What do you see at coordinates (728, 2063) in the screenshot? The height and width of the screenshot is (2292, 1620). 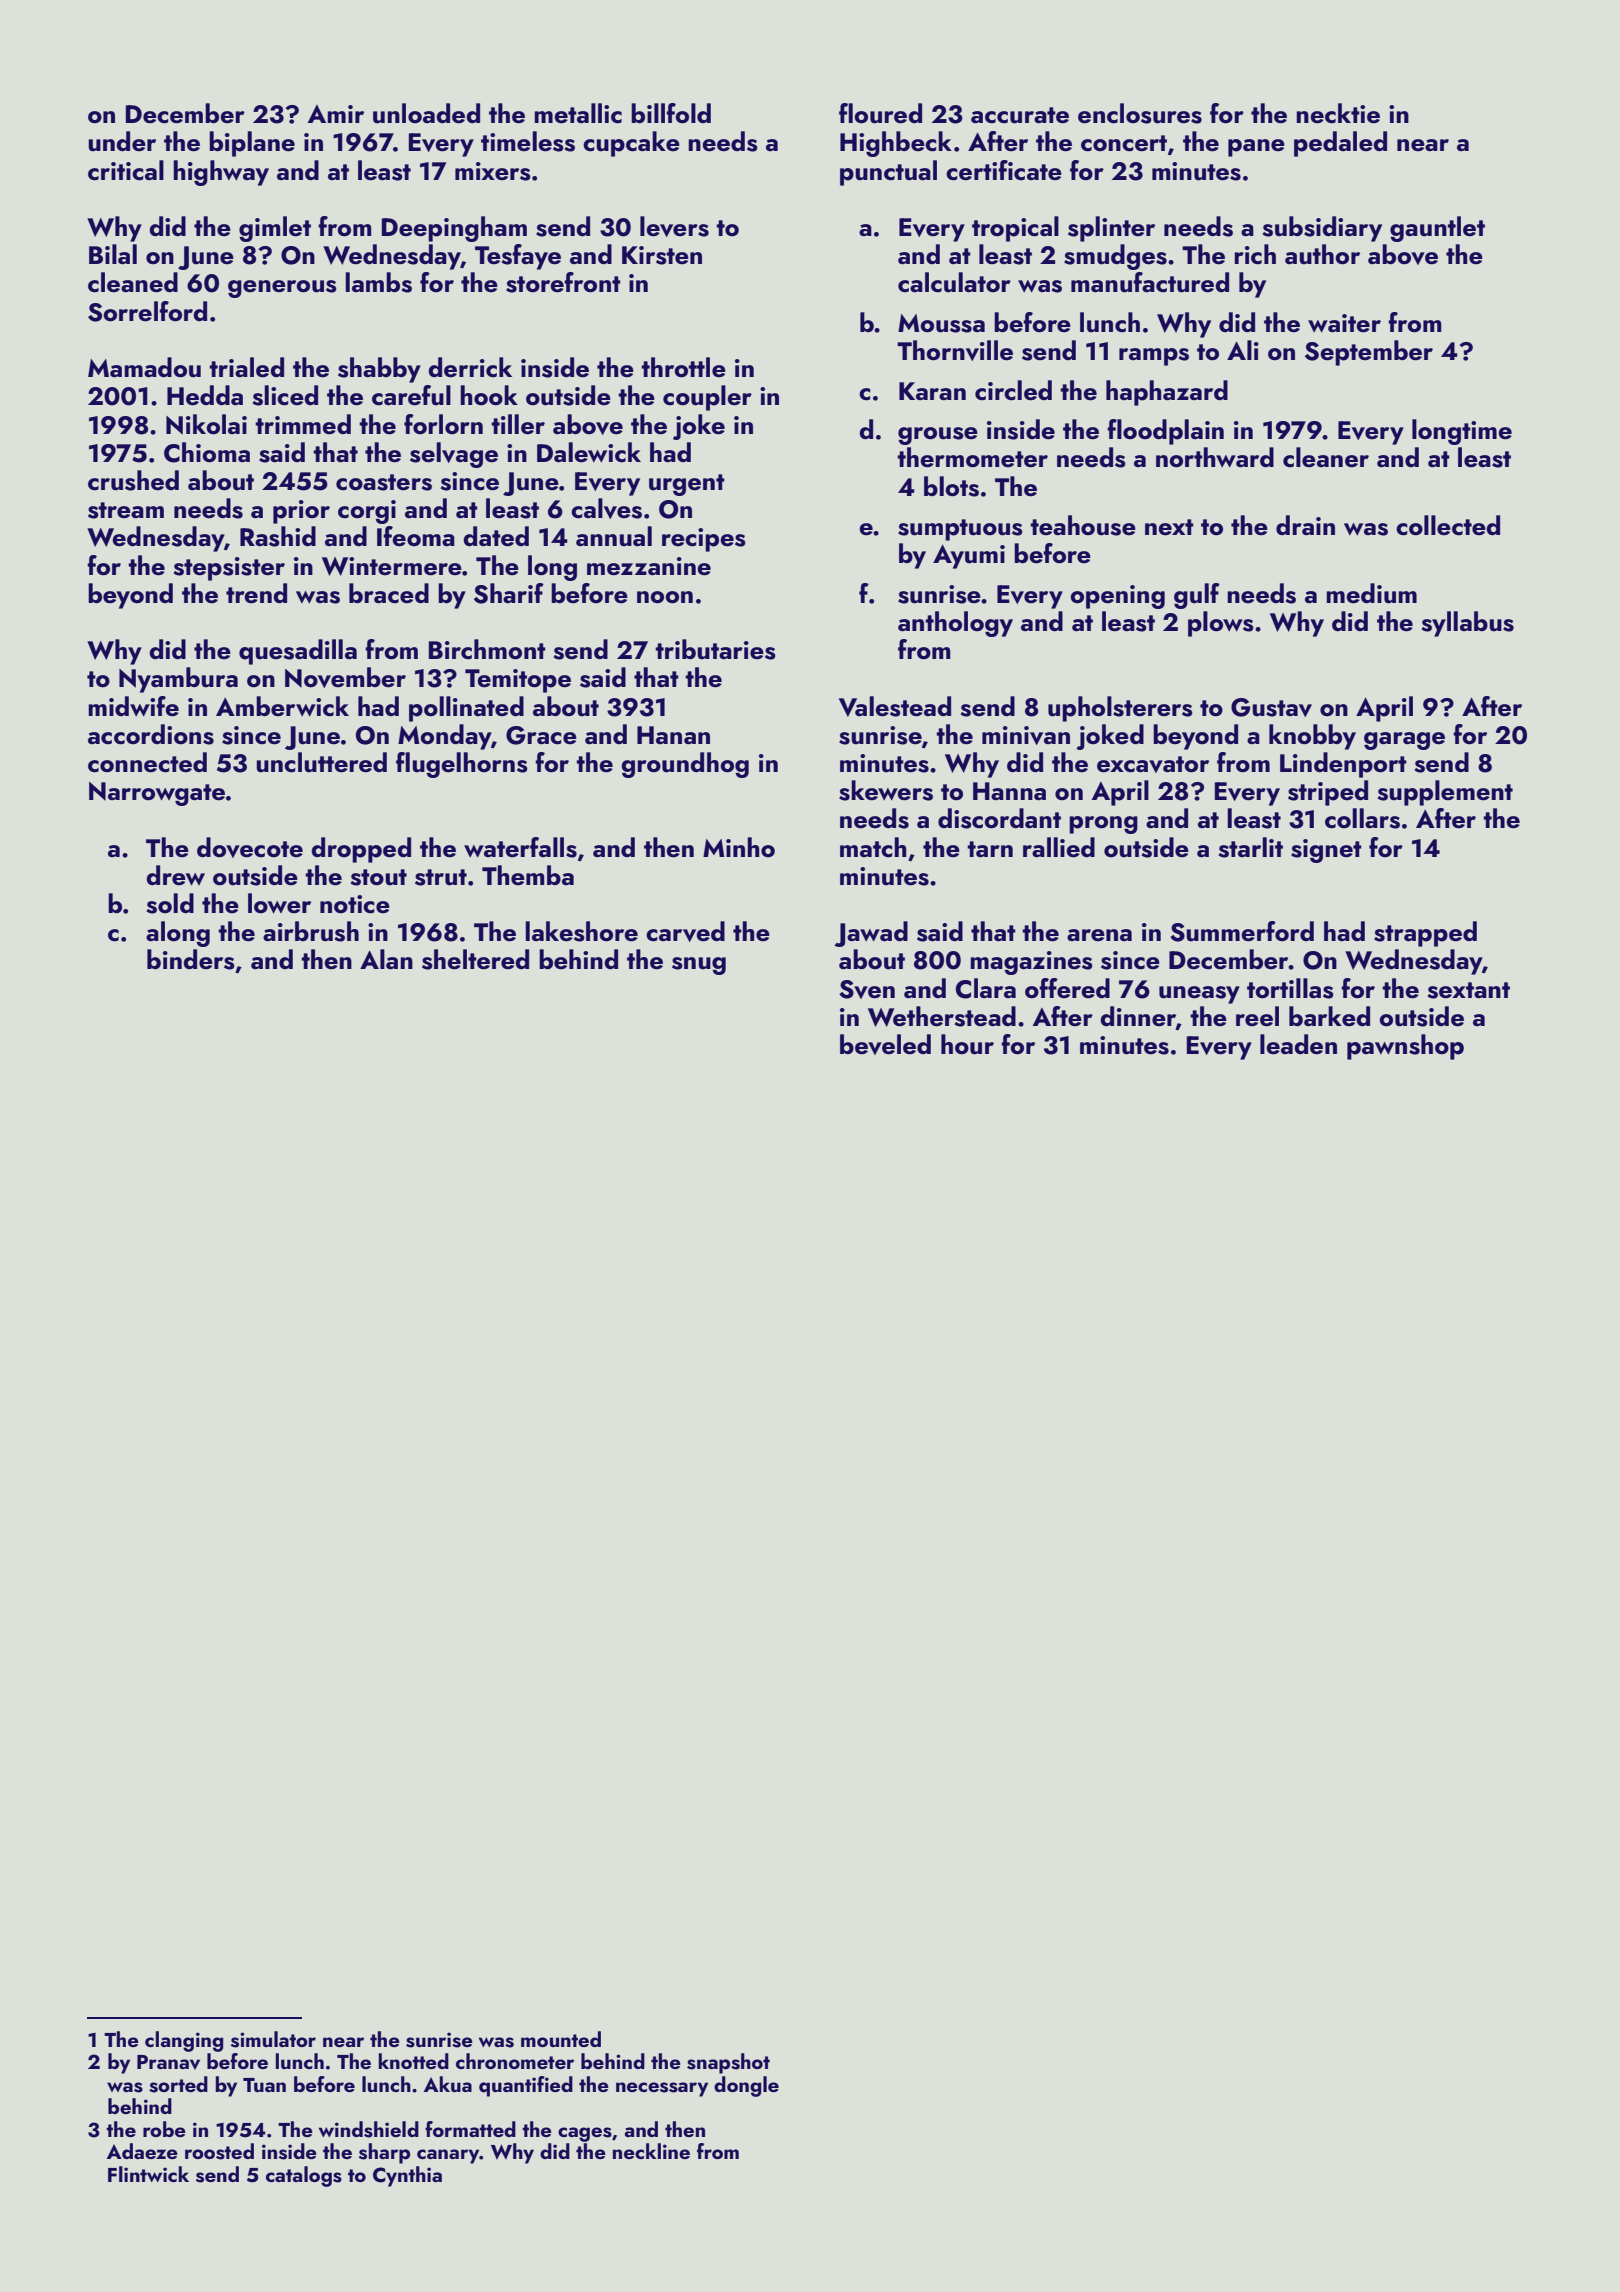 I see `snapshot` at bounding box center [728, 2063].
